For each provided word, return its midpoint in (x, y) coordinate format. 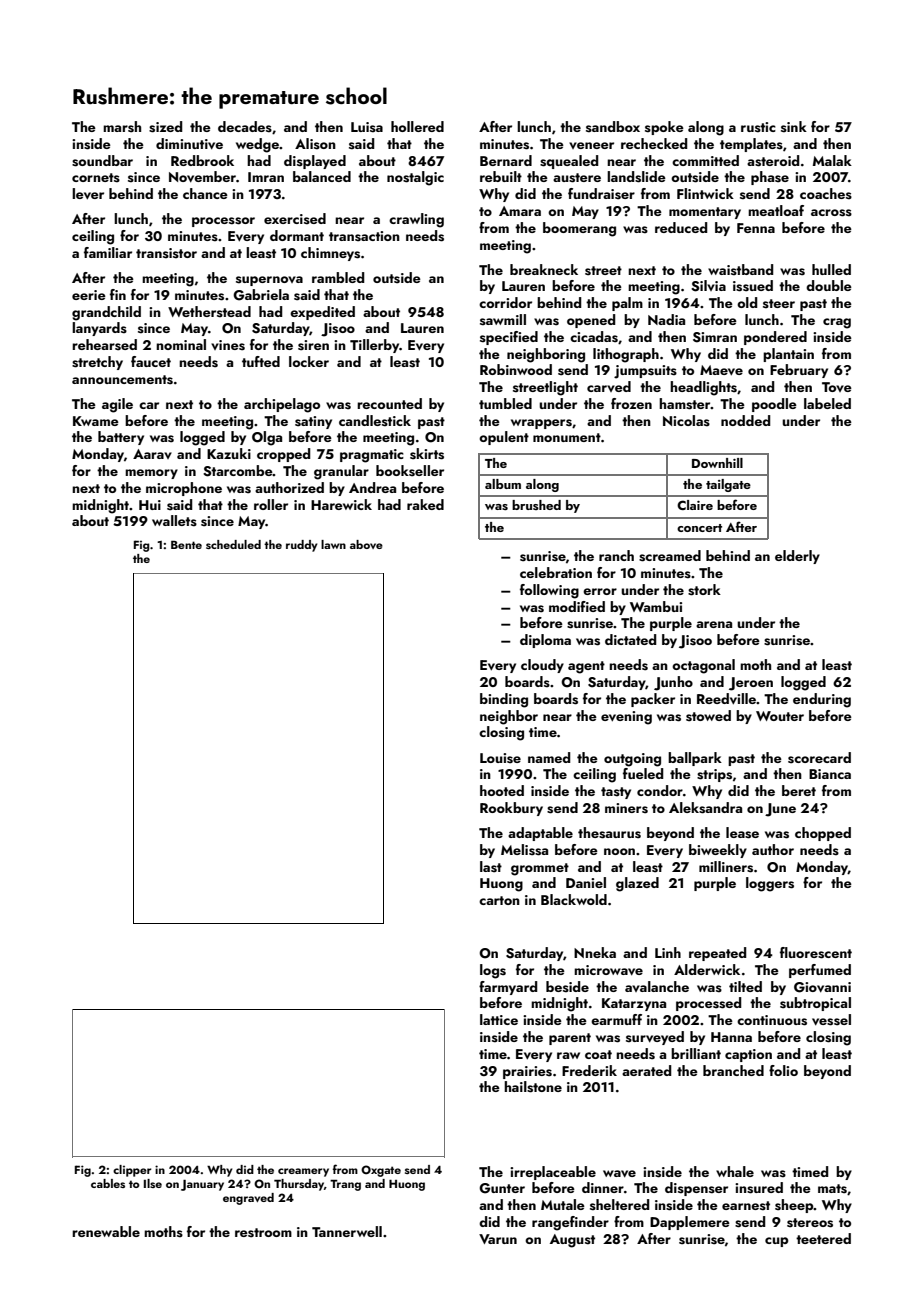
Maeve (721, 370)
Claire (695, 505)
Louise (500, 758)
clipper (132, 1171)
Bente (186, 545)
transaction (364, 236)
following (549, 591)
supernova (269, 281)
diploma (545, 641)
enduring (822, 700)
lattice (499, 1019)
